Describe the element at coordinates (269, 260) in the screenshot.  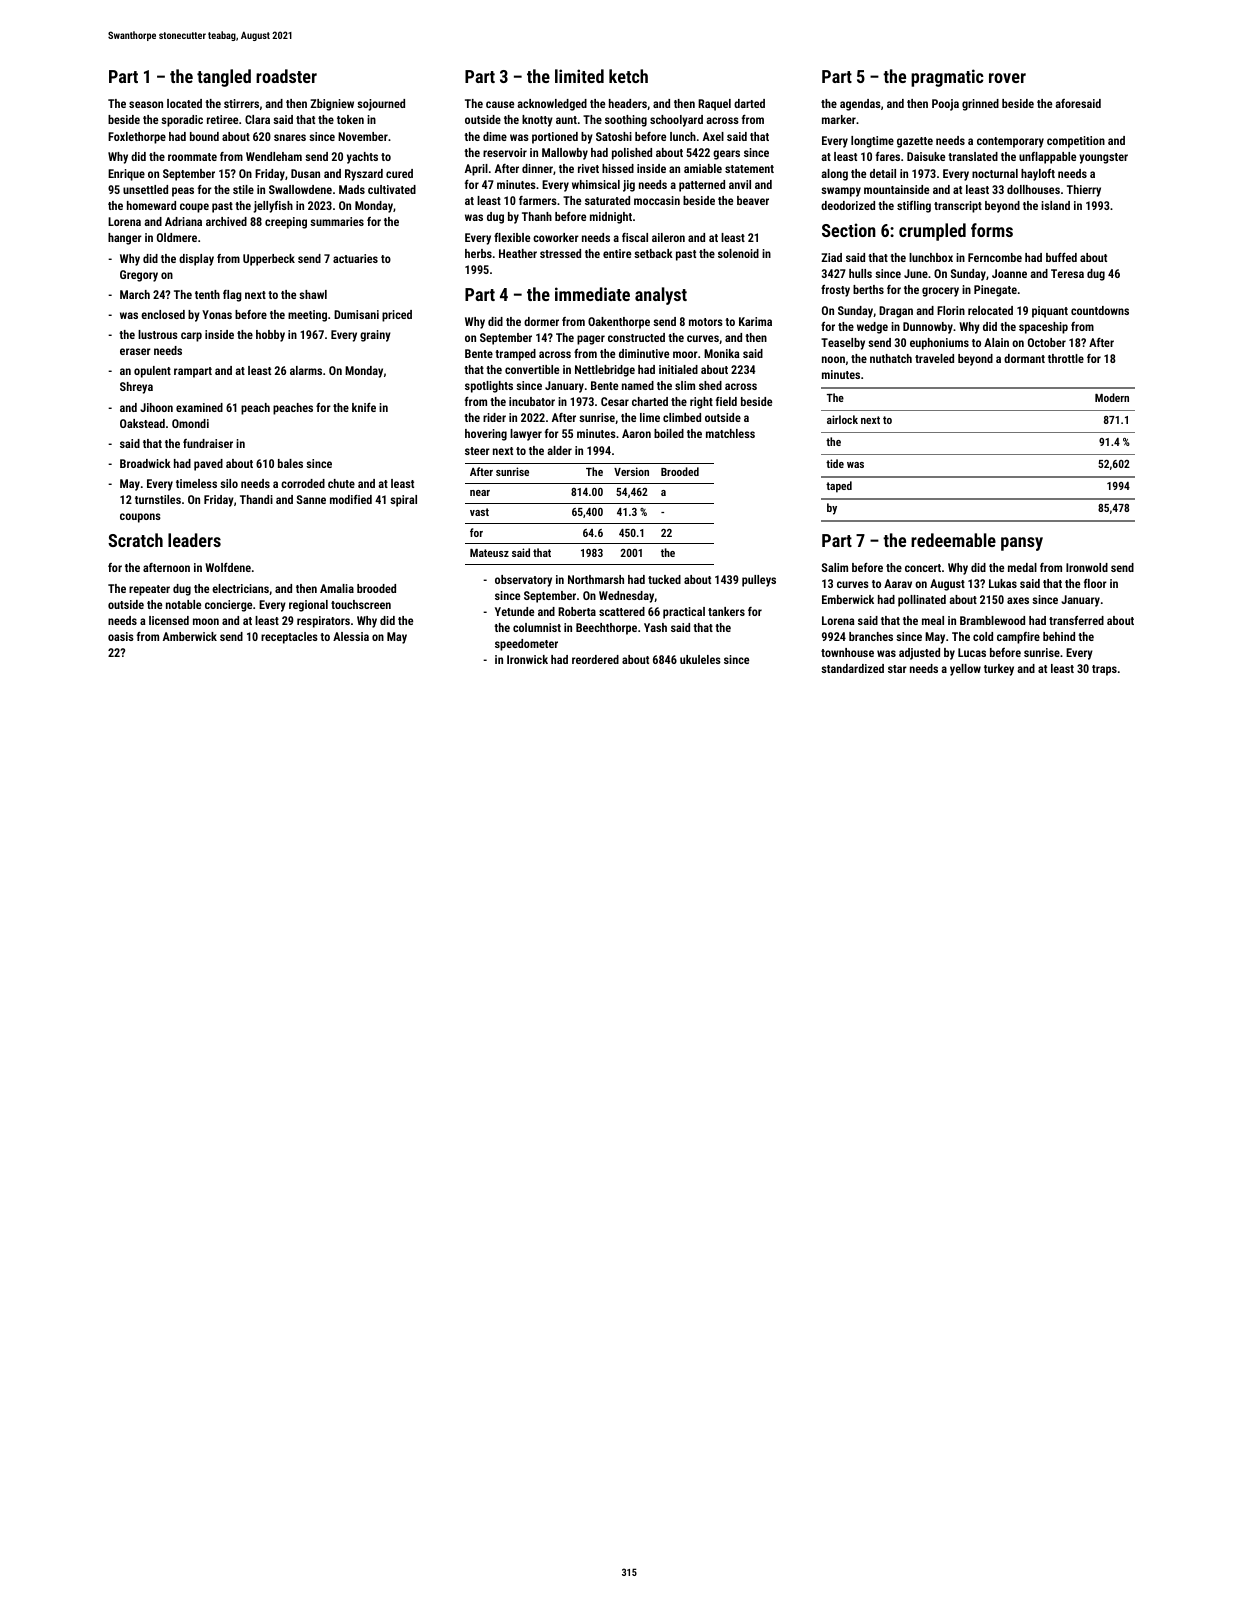
I see `Upperbeck` at that location.
